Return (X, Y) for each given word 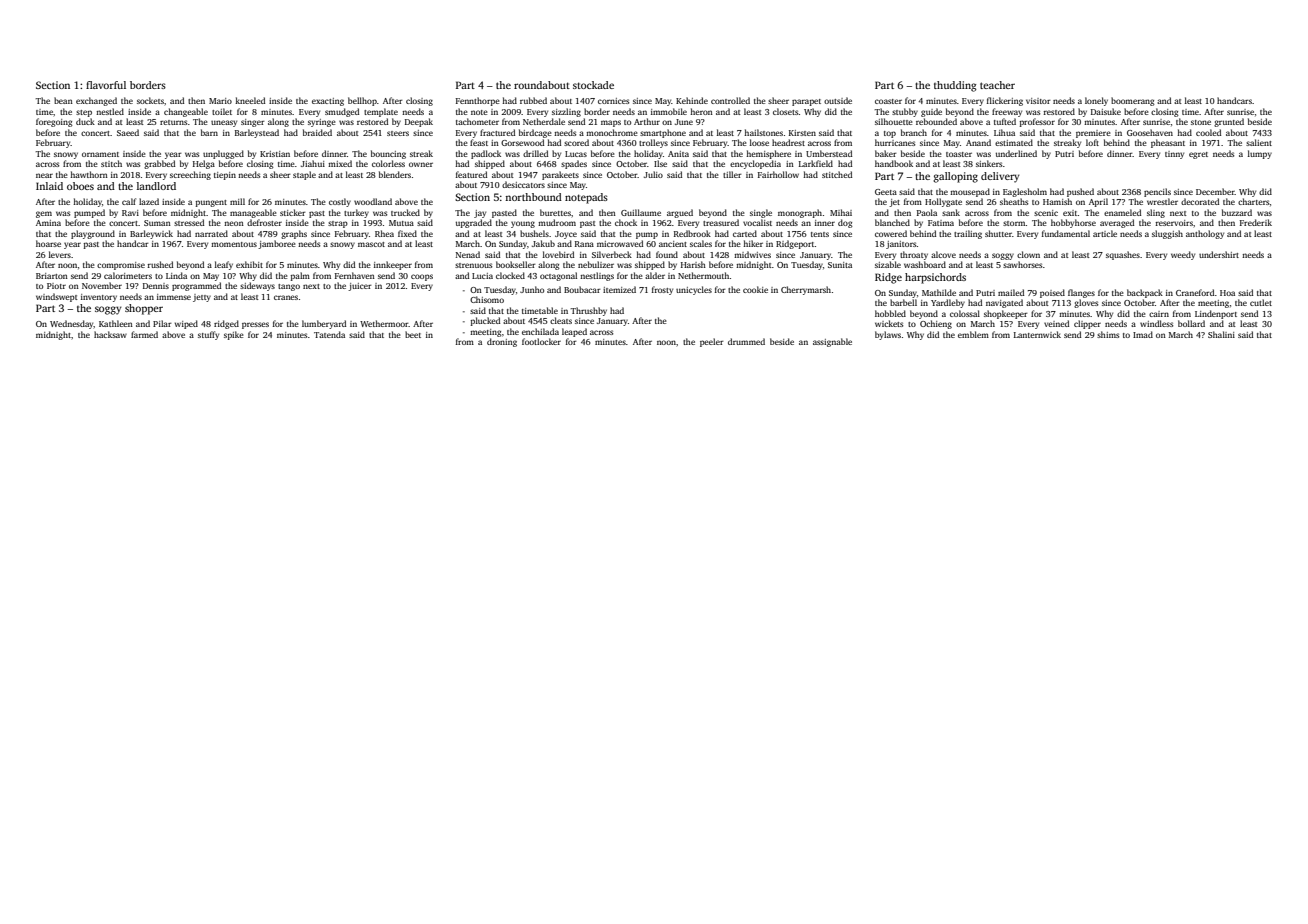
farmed (144, 334)
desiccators (523, 184)
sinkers (989, 163)
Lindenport (1216, 314)
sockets (150, 100)
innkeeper (393, 265)
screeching (190, 175)
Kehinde (692, 100)
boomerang (1133, 101)
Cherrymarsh (806, 290)
